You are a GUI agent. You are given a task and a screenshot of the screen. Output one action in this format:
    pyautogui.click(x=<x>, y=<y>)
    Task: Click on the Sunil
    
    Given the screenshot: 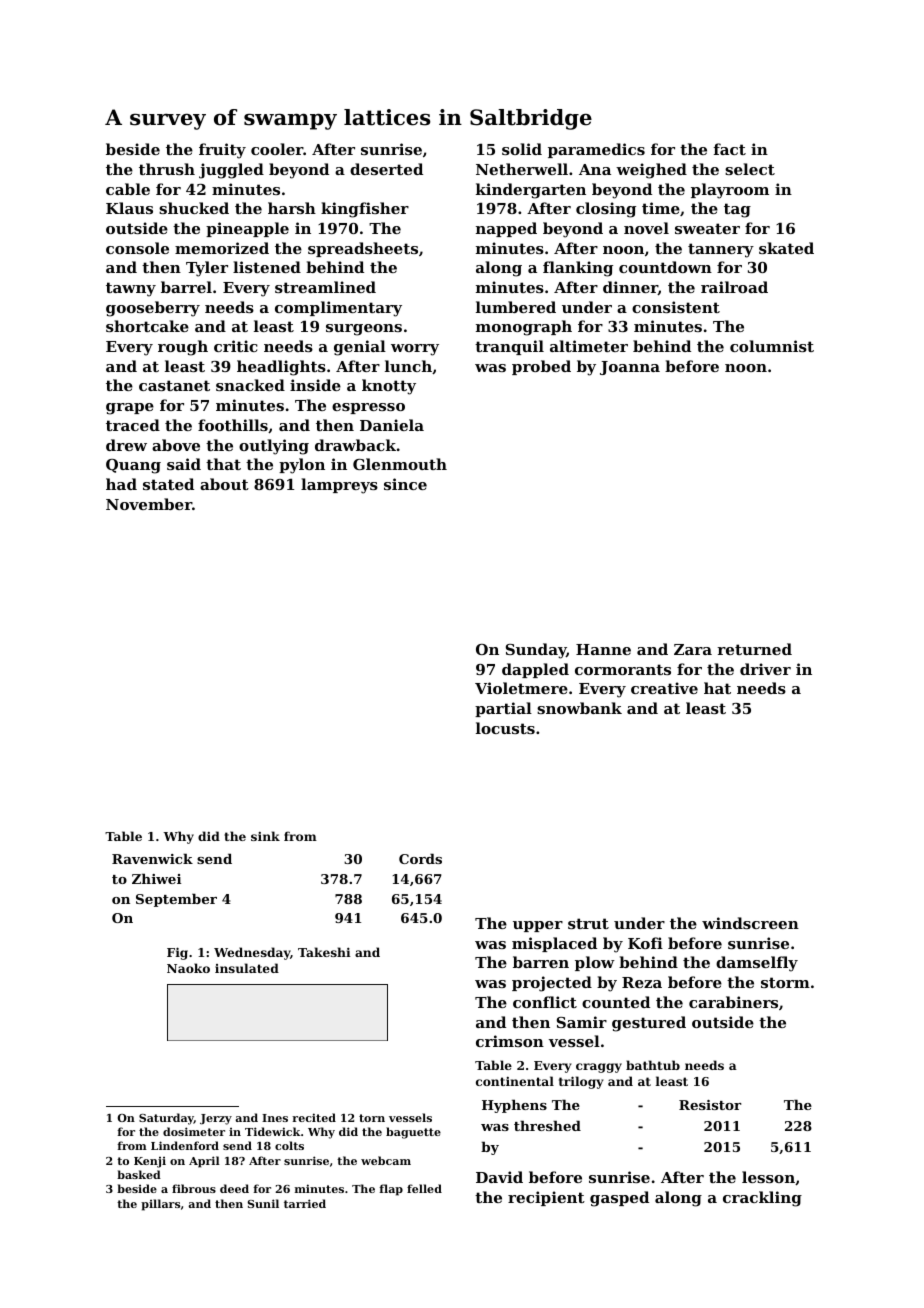 What is the action you would take?
    pyautogui.click(x=263, y=1203)
